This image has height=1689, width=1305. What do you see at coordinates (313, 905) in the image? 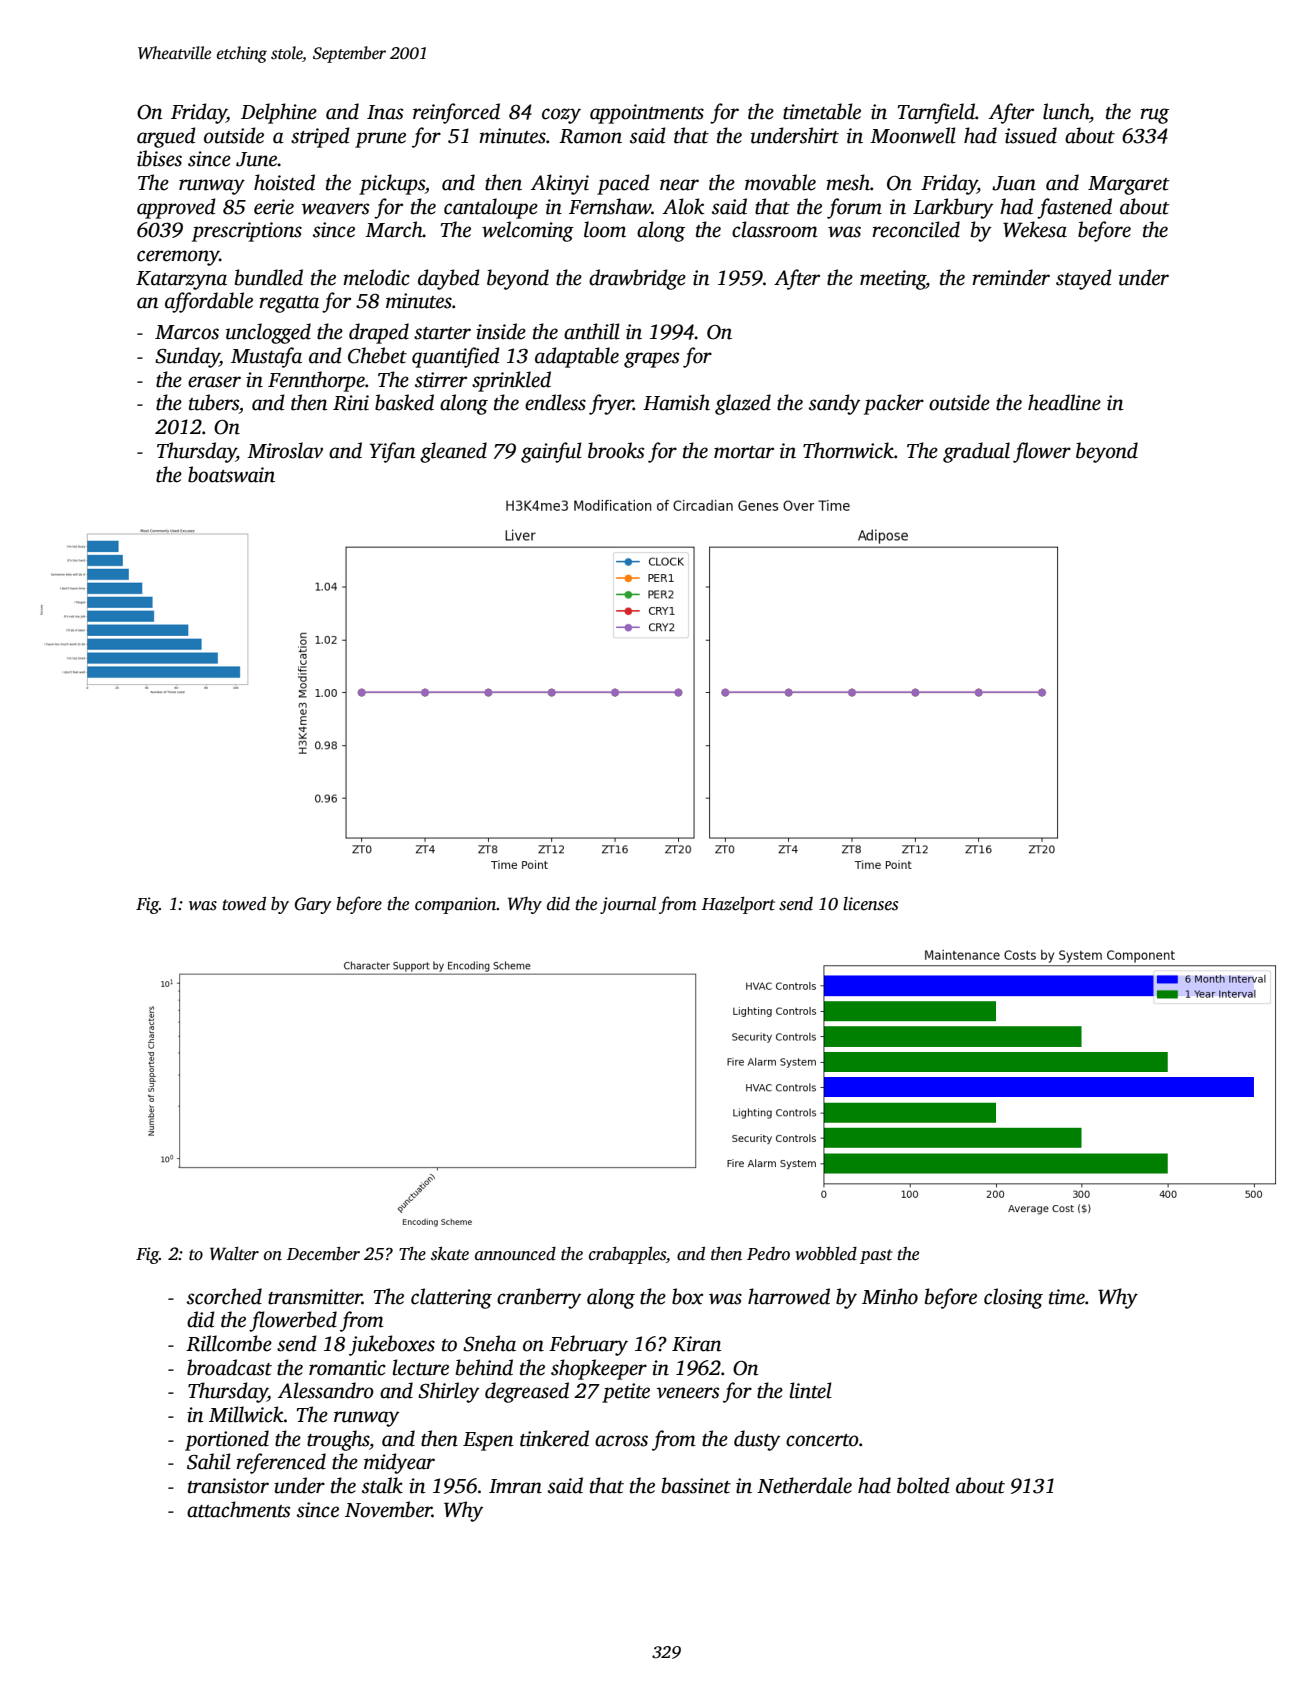
I see `Gary` at bounding box center [313, 905].
